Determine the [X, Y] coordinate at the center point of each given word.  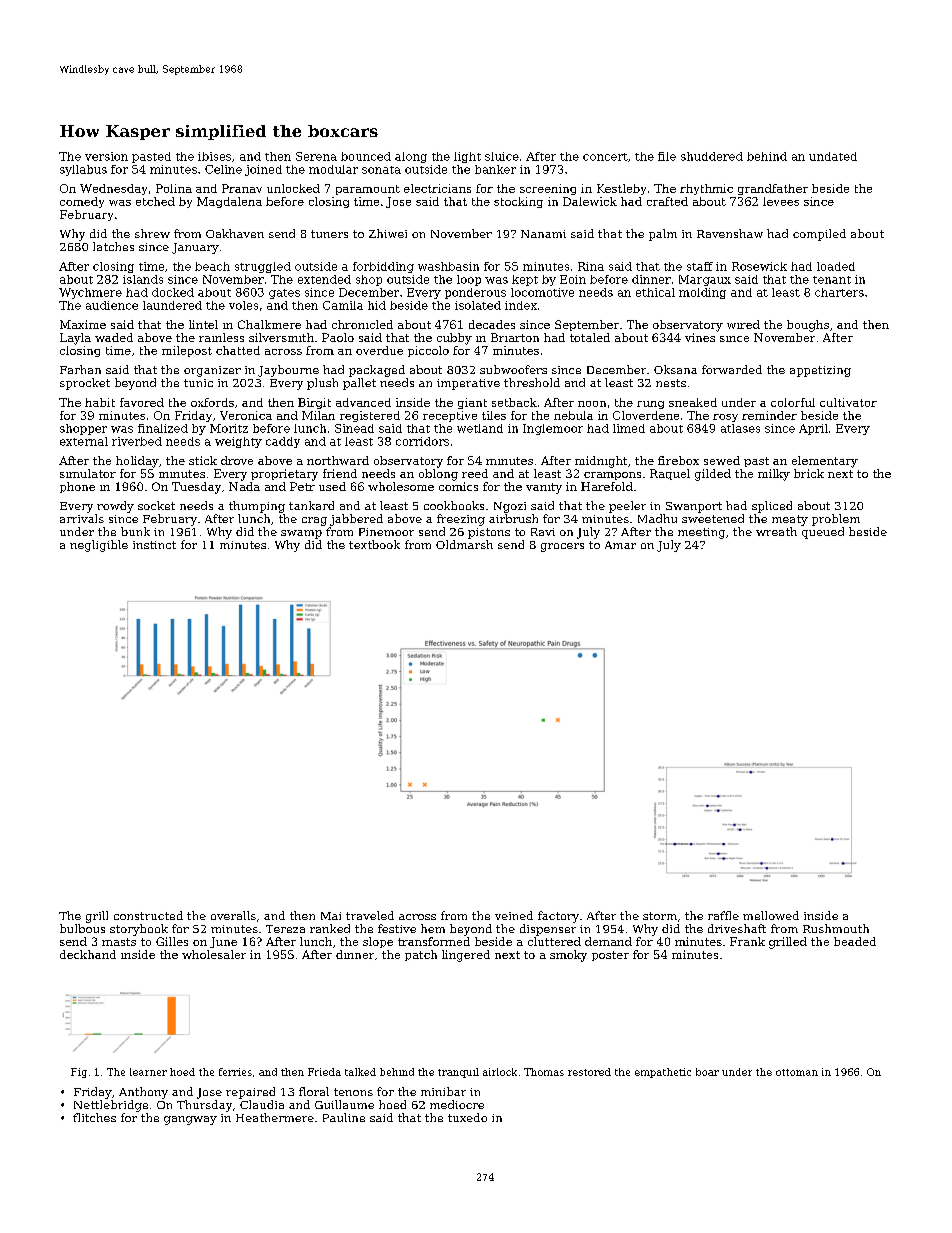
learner [148, 1072]
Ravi [543, 532]
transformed [434, 941]
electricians [437, 188]
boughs [808, 326]
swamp [301, 534]
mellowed [771, 915]
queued [823, 533]
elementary [825, 462]
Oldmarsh [464, 544]
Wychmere [90, 293]
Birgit [314, 403]
